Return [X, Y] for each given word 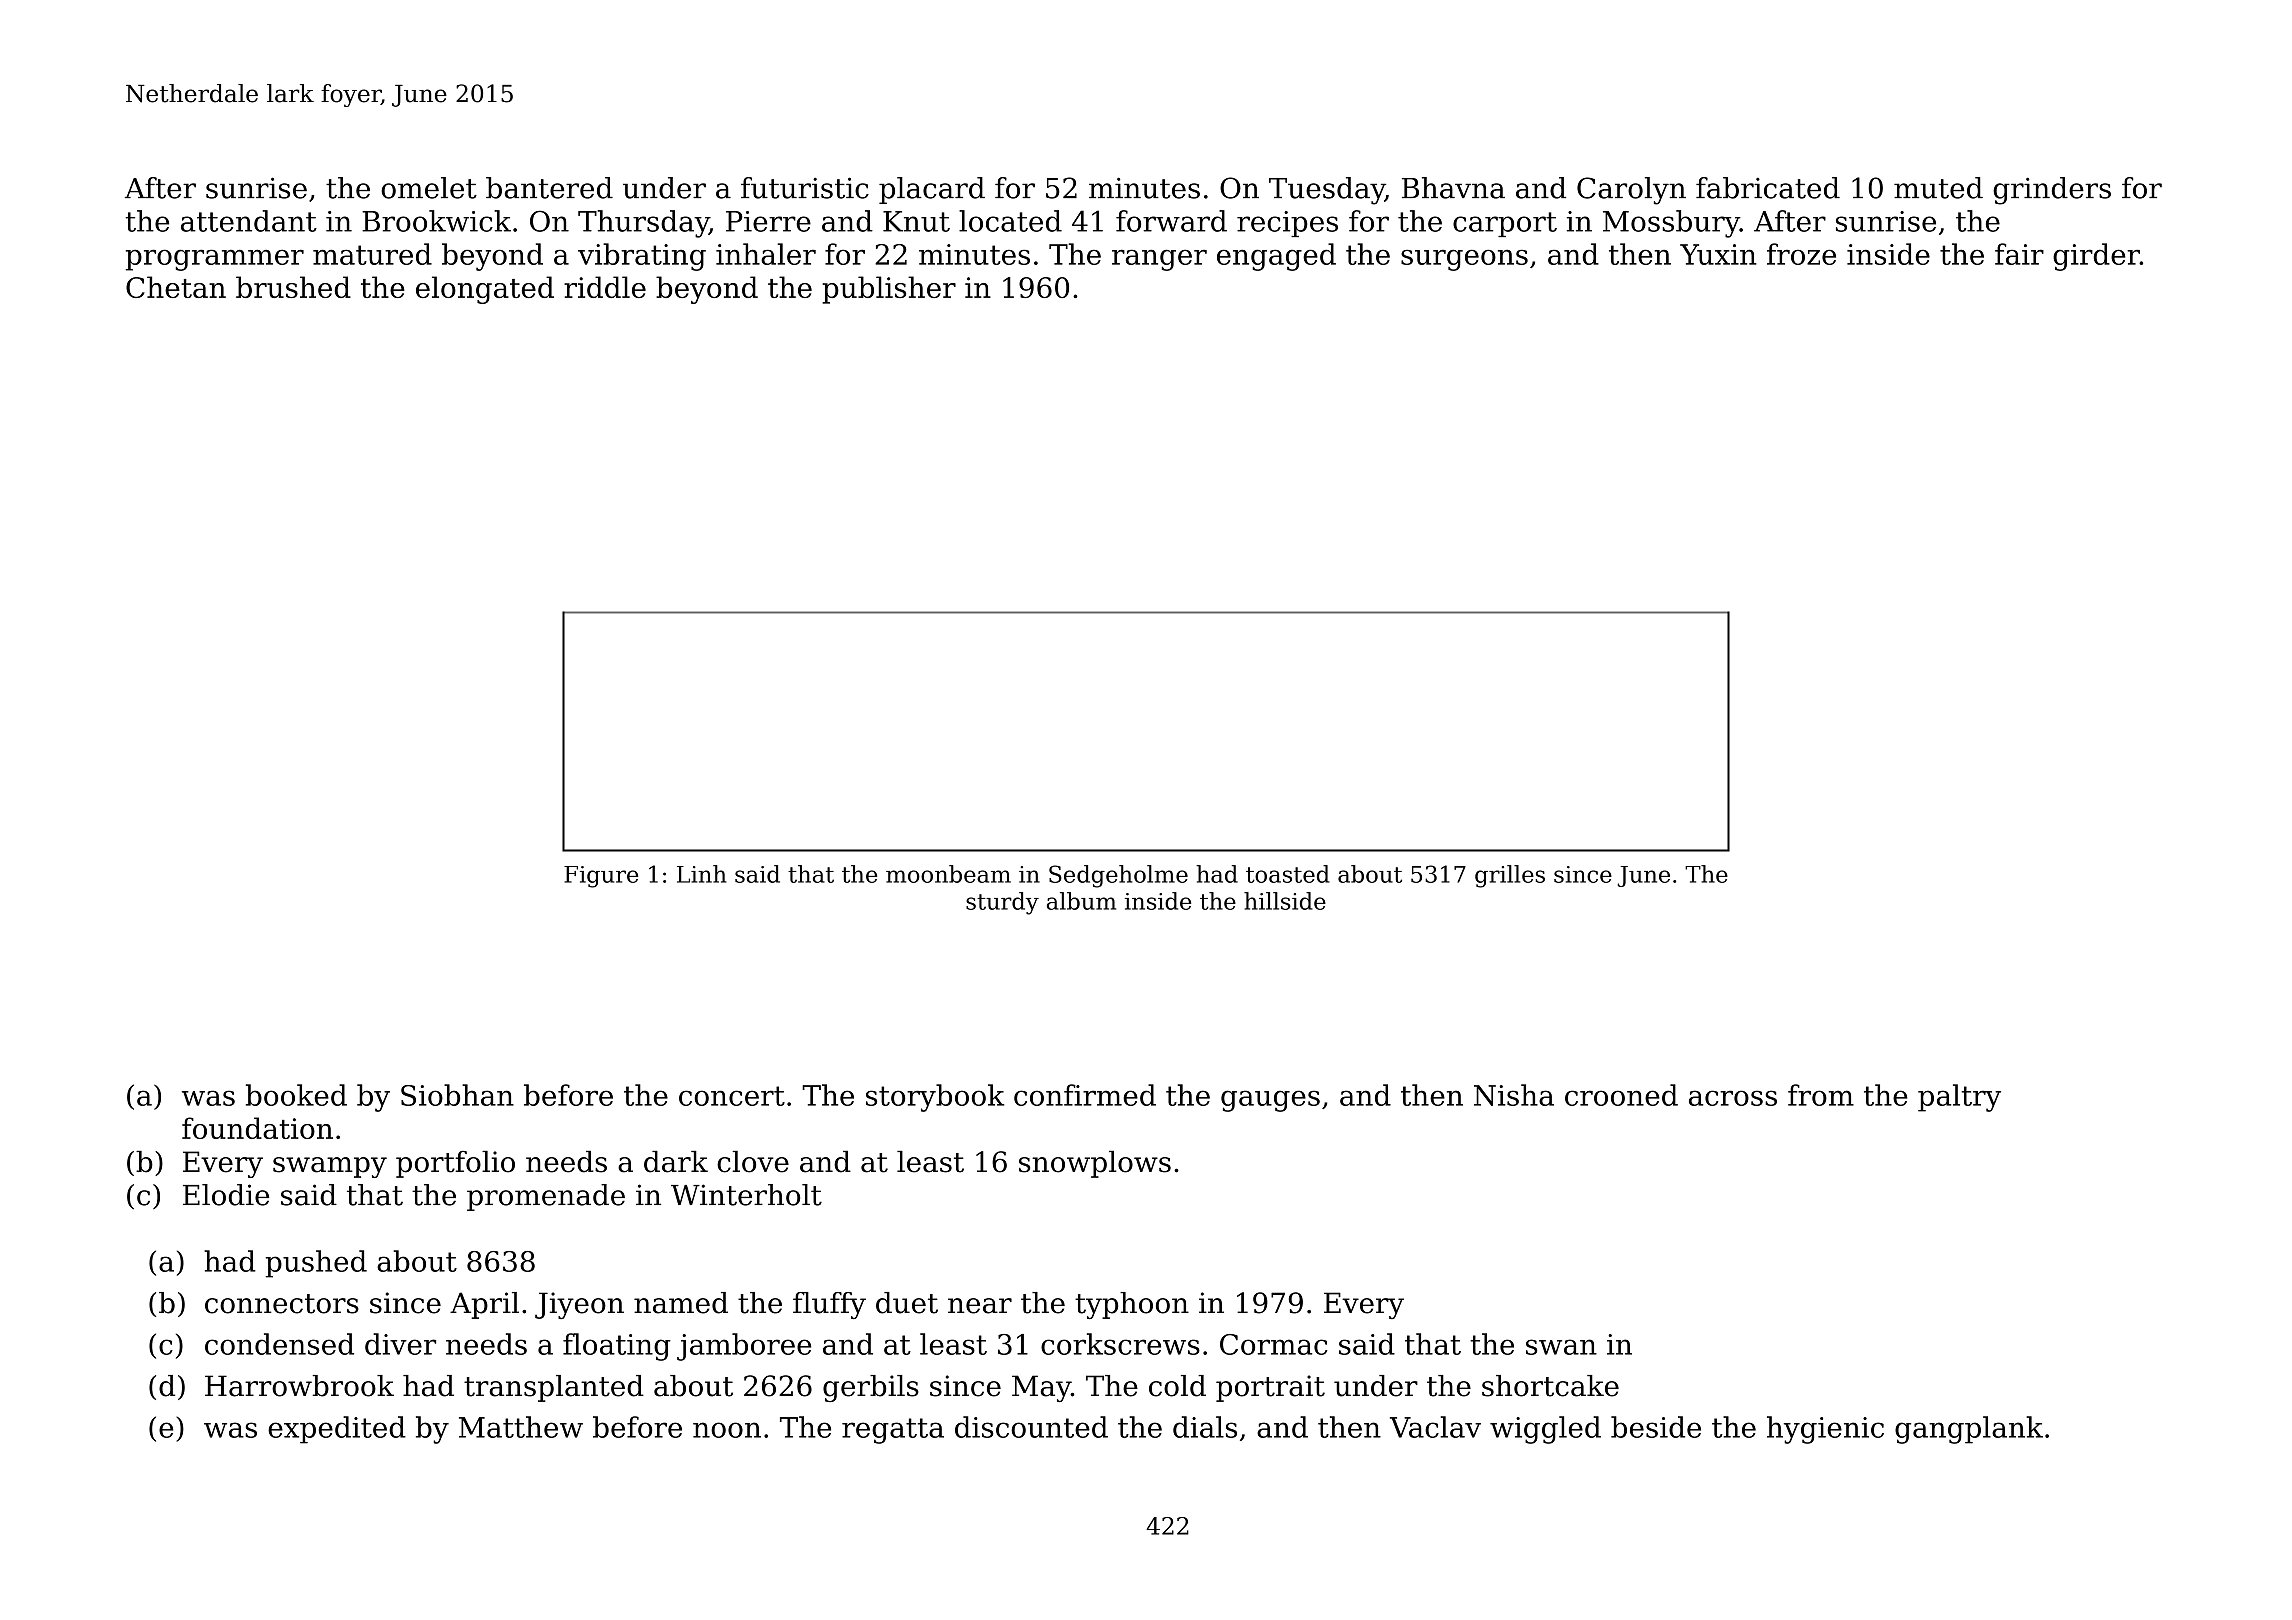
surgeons [1464, 260]
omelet [429, 188]
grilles [1510, 876]
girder [2096, 257]
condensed [279, 1344]
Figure [601, 877]
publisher [889, 290]
